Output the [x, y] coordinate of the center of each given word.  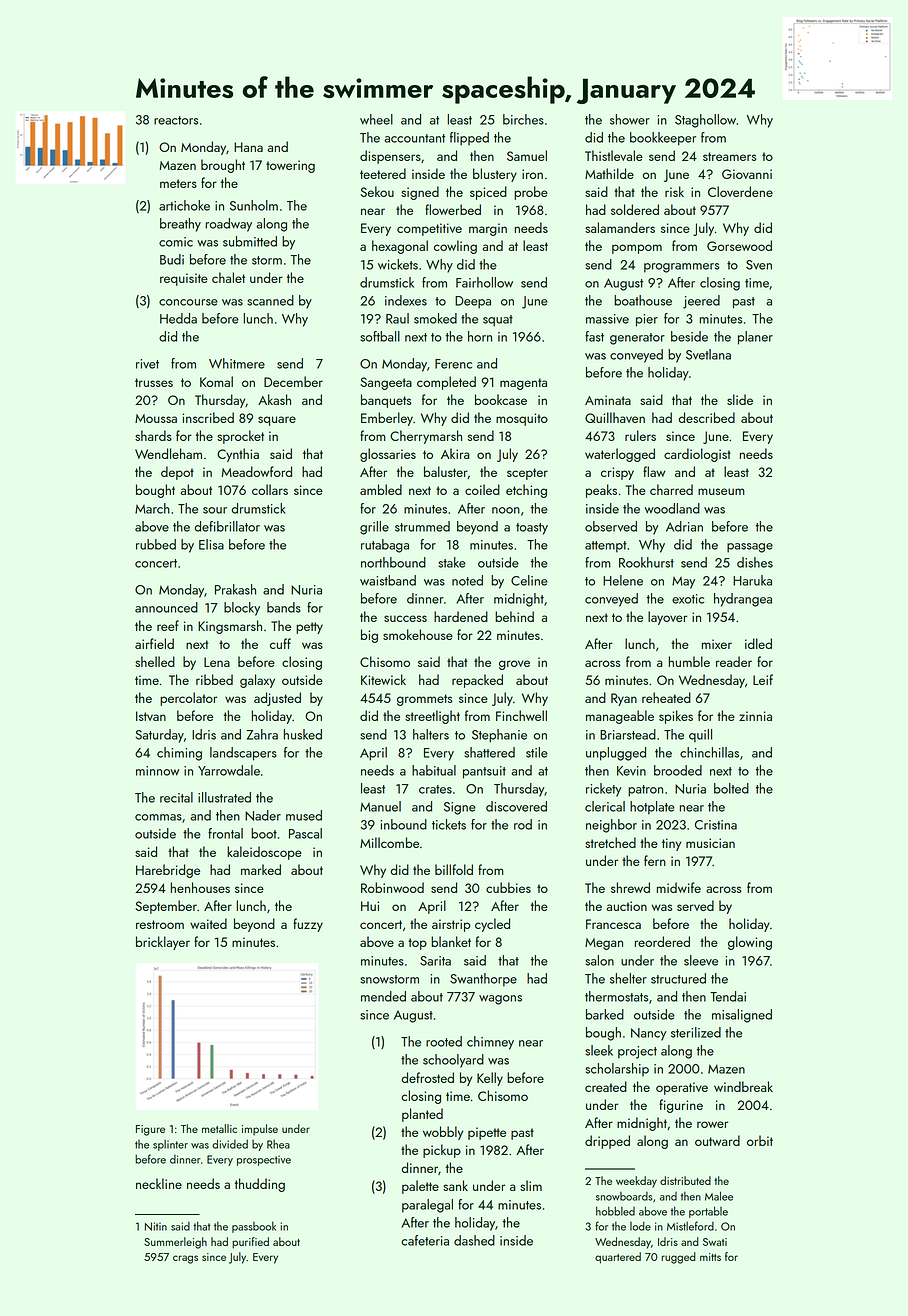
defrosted [427, 1077]
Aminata [608, 400]
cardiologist [697, 455]
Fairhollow [484, 282]
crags [185, 1259]
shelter [628, 978]
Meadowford [256, 471]
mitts [710, 1257]
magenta [523, 384]
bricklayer [163, 943]
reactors [176, 120]
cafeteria [425, 1240]
